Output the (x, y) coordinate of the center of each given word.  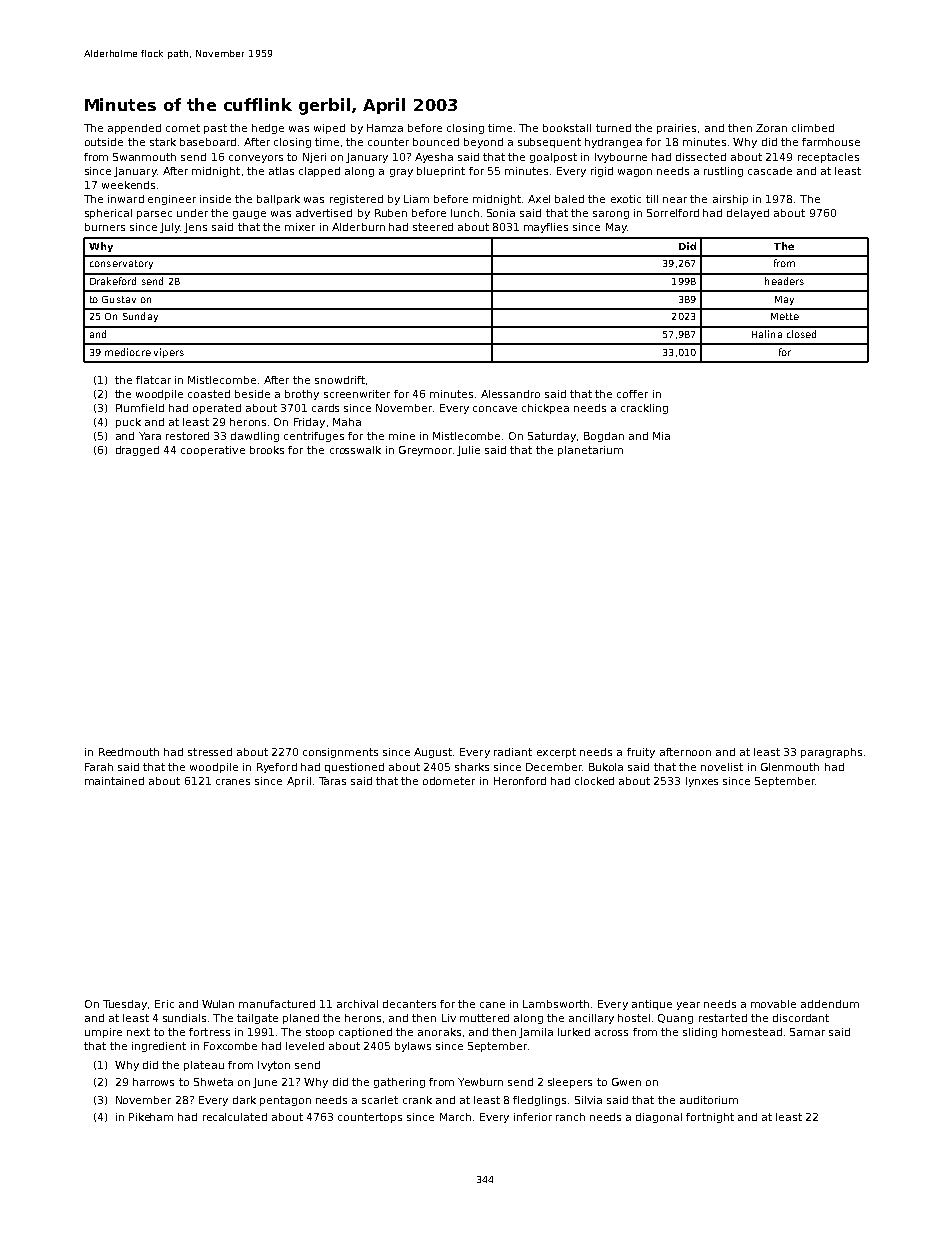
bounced (436, 142)
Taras (332, 781)
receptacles (828, 158)
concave (495, 409)
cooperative (213, 451)
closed (801, 334)
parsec (154, 215)
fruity (641, 753)
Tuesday (125, 1005)
